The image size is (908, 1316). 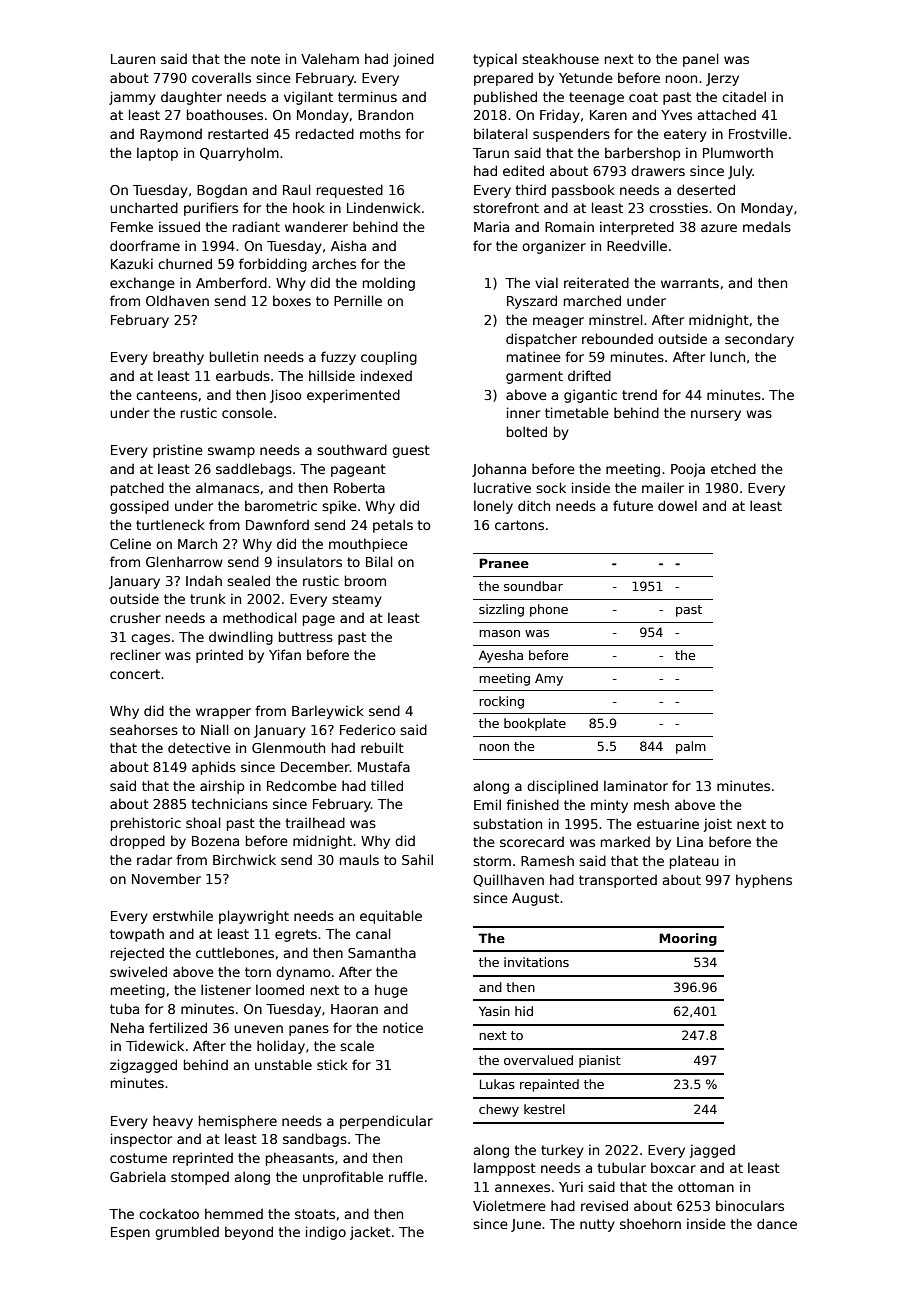 I want to click on secondary, so click(x=759, y=340).
